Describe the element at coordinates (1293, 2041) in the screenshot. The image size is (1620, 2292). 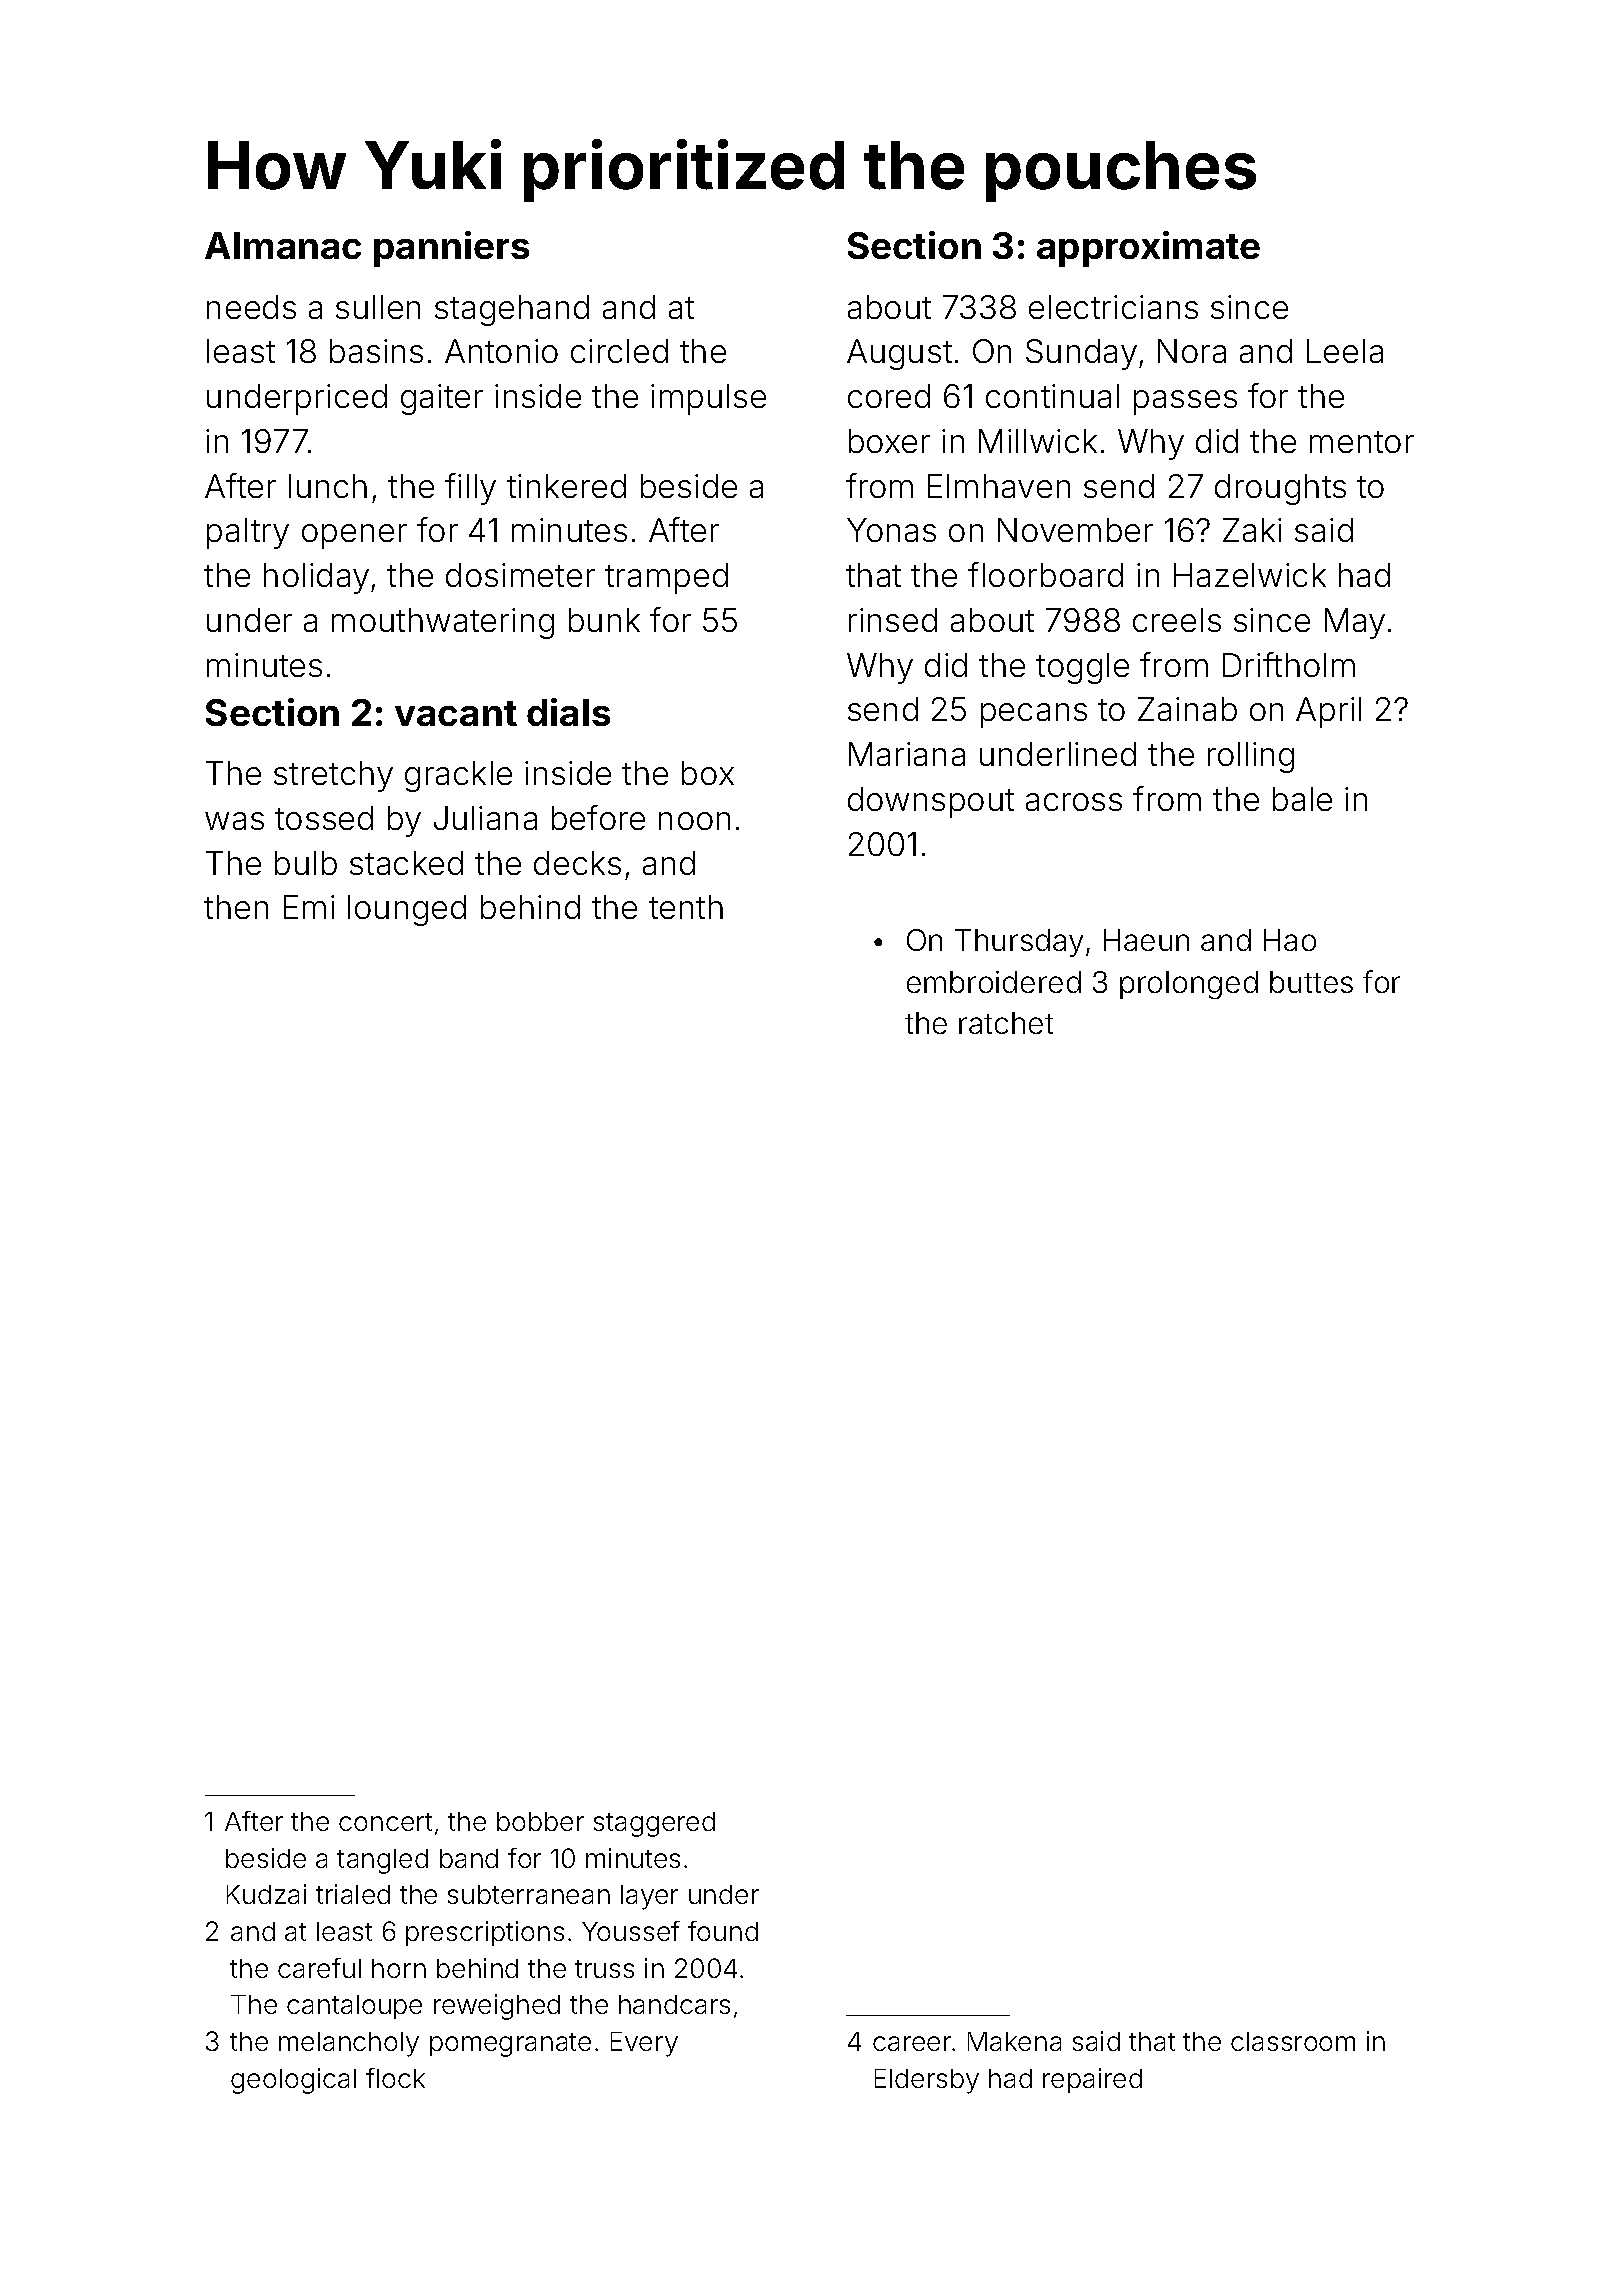
I see `classroom` at that location.
